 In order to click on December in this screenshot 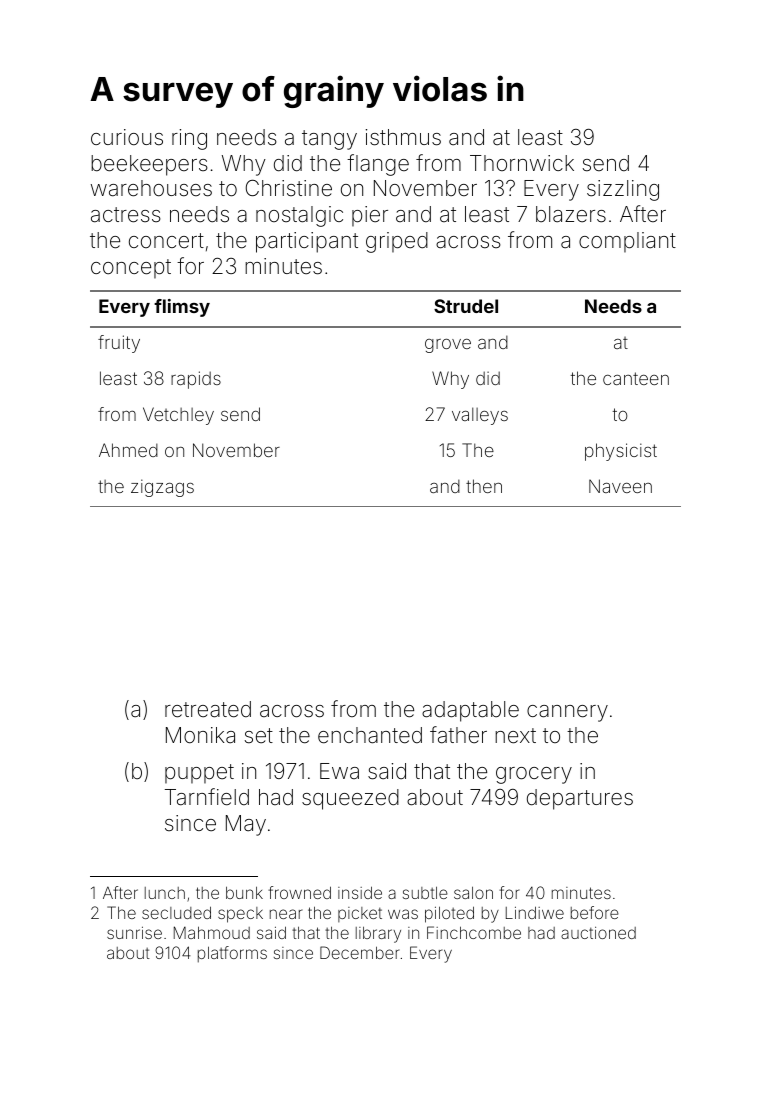, I will do `click(359, 952)`.
